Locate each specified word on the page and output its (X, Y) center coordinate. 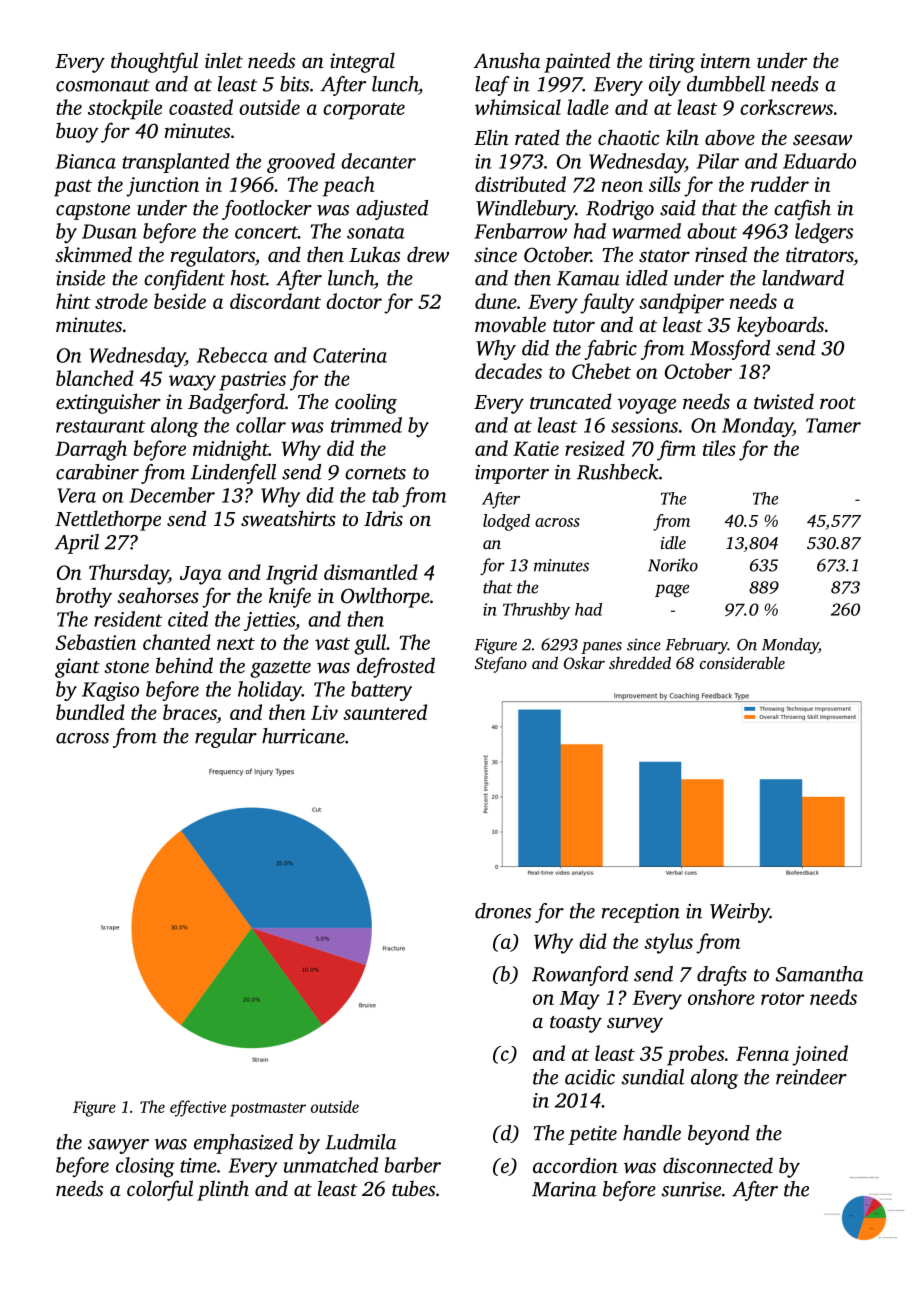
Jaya (201, 575)
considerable (742, 662)
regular (226, 738)
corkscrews (786, 107)
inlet (224, 60)
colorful (160, 1190)
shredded (640, 662)
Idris (383, 518)
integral (362, 62)
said (678, 208)
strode (121, 301)
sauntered (385, 712)
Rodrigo (620, 210)
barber (412, 1165)
